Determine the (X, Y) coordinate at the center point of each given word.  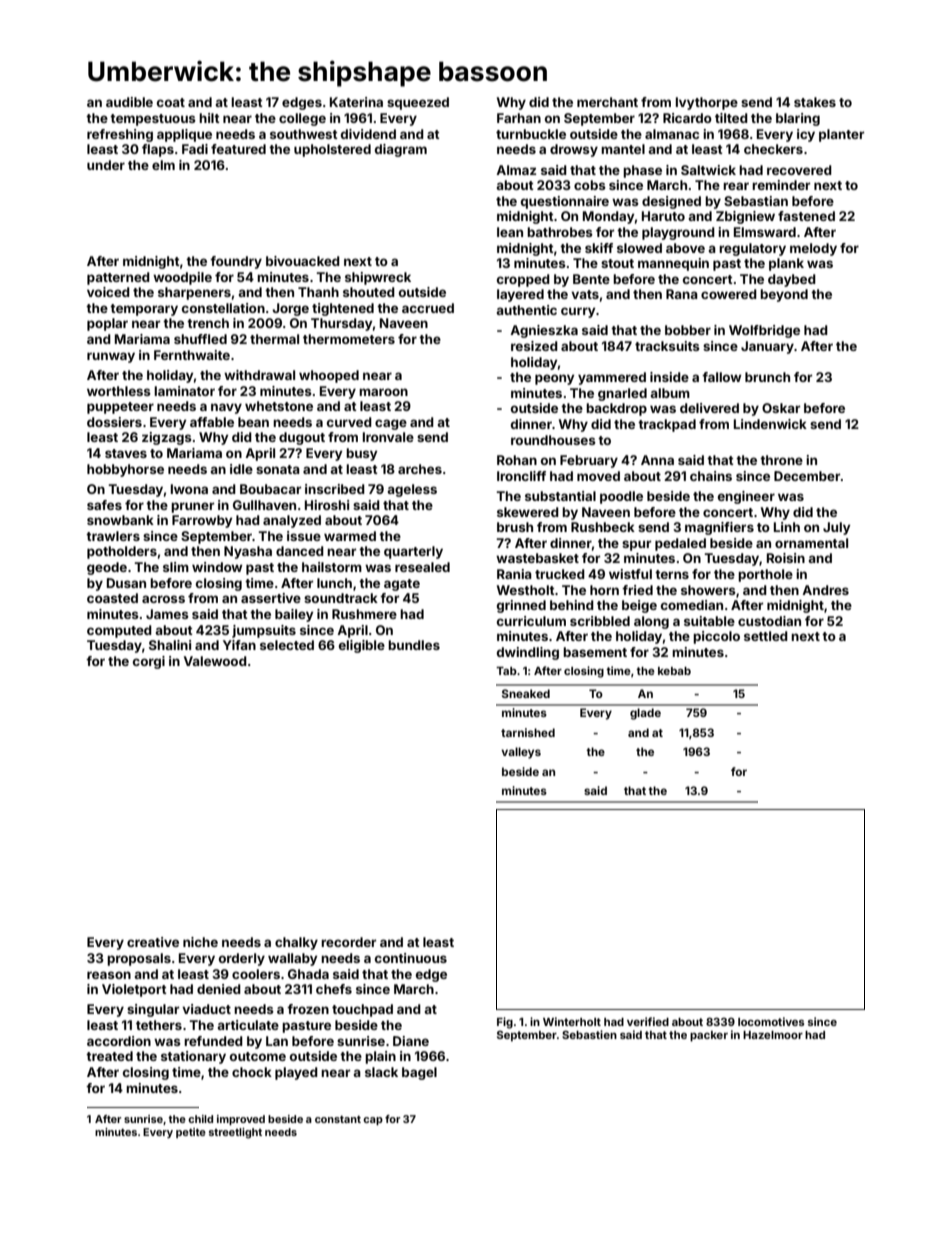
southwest (304, 134)
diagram (401, 150)
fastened (806, 216)
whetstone (279, 406)
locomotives (771, 1021)
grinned (521, 606)
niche (200, 942)
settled (766, 636)
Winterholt (572, 1021)
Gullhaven (264, 505)
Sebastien (589, 1034)
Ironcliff (521, 476)
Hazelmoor (773, 1035)
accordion (119, 1041)
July (836, 528)
